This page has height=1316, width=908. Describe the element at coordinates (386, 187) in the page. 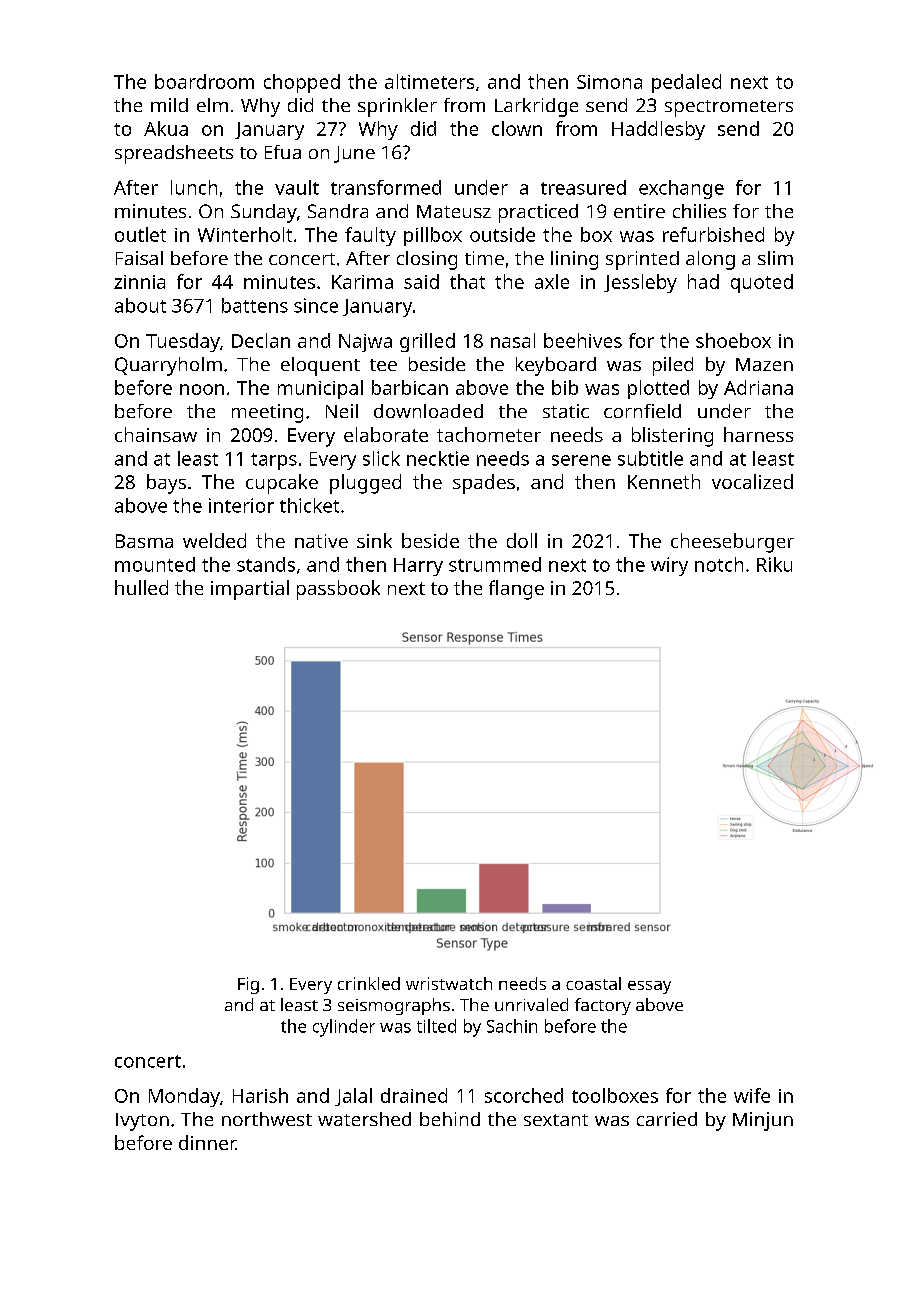

I see `transformed` at that location.
